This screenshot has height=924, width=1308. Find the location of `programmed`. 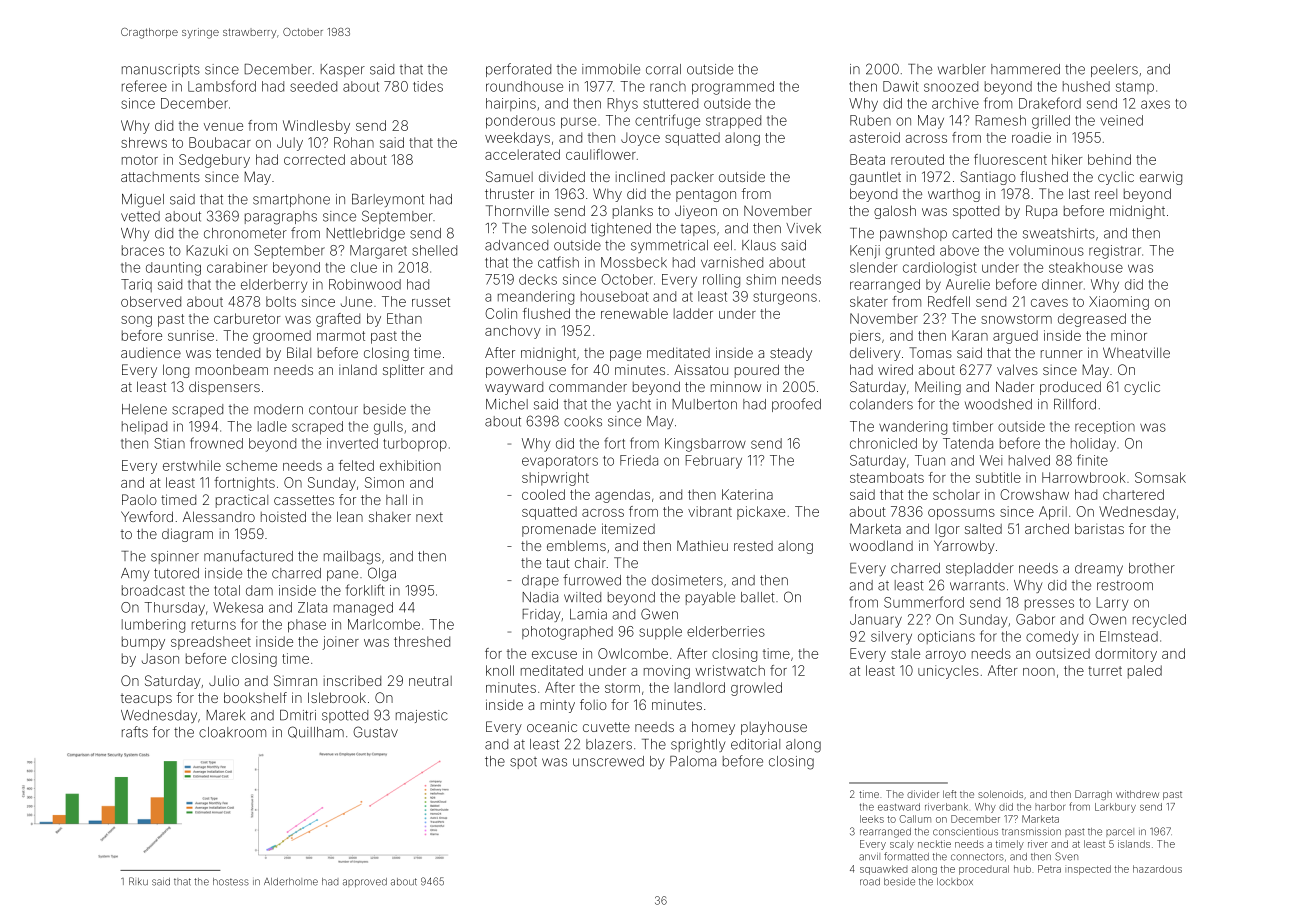

programmed is located at coordinates (733, 88).
